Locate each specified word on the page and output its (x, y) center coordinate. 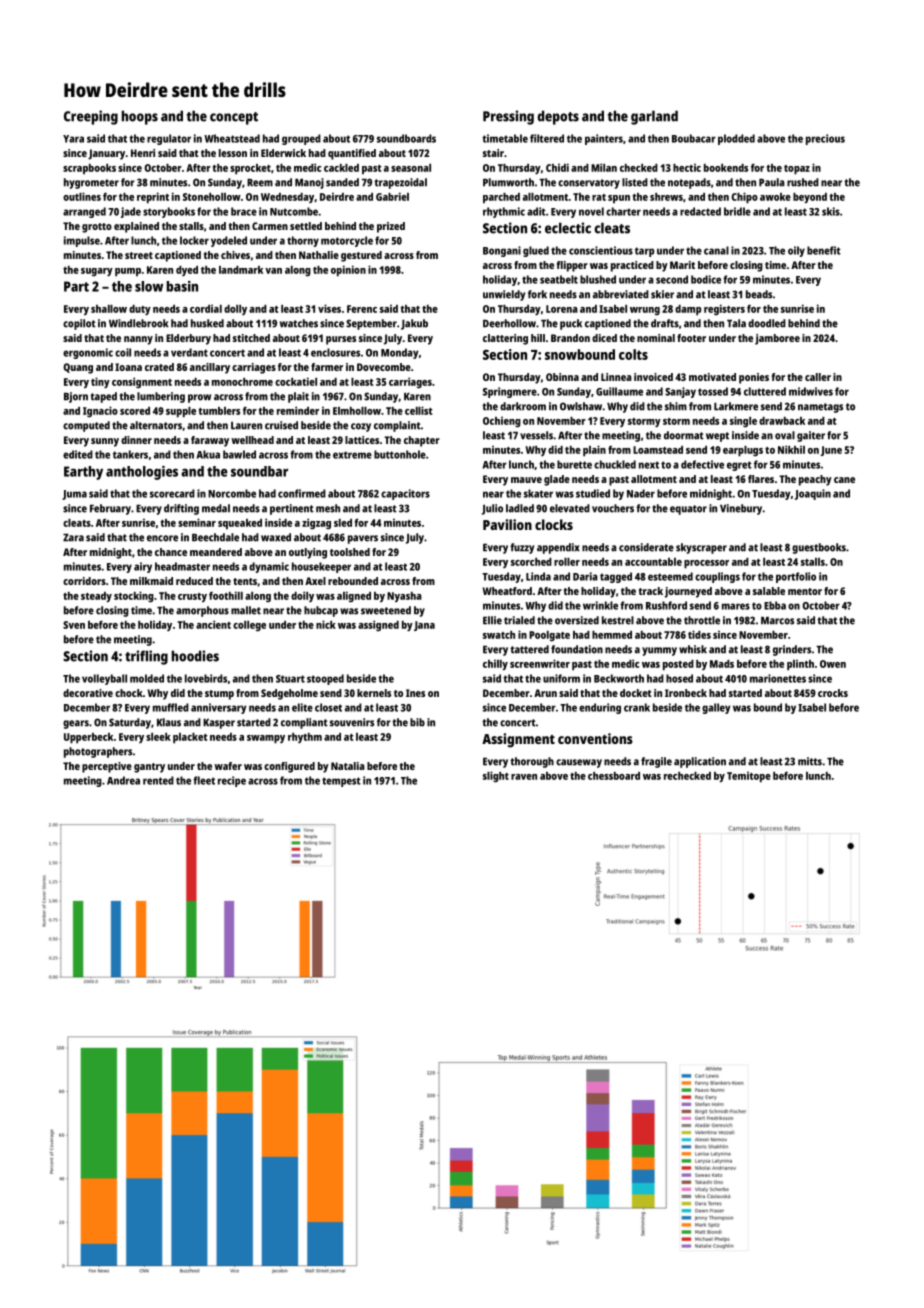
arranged (84, 212)
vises (329, 308)
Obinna (562, 377)
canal (716, 250)
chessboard (614, 776)
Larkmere (736, 406)
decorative (88, 693)
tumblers (219, 411)
